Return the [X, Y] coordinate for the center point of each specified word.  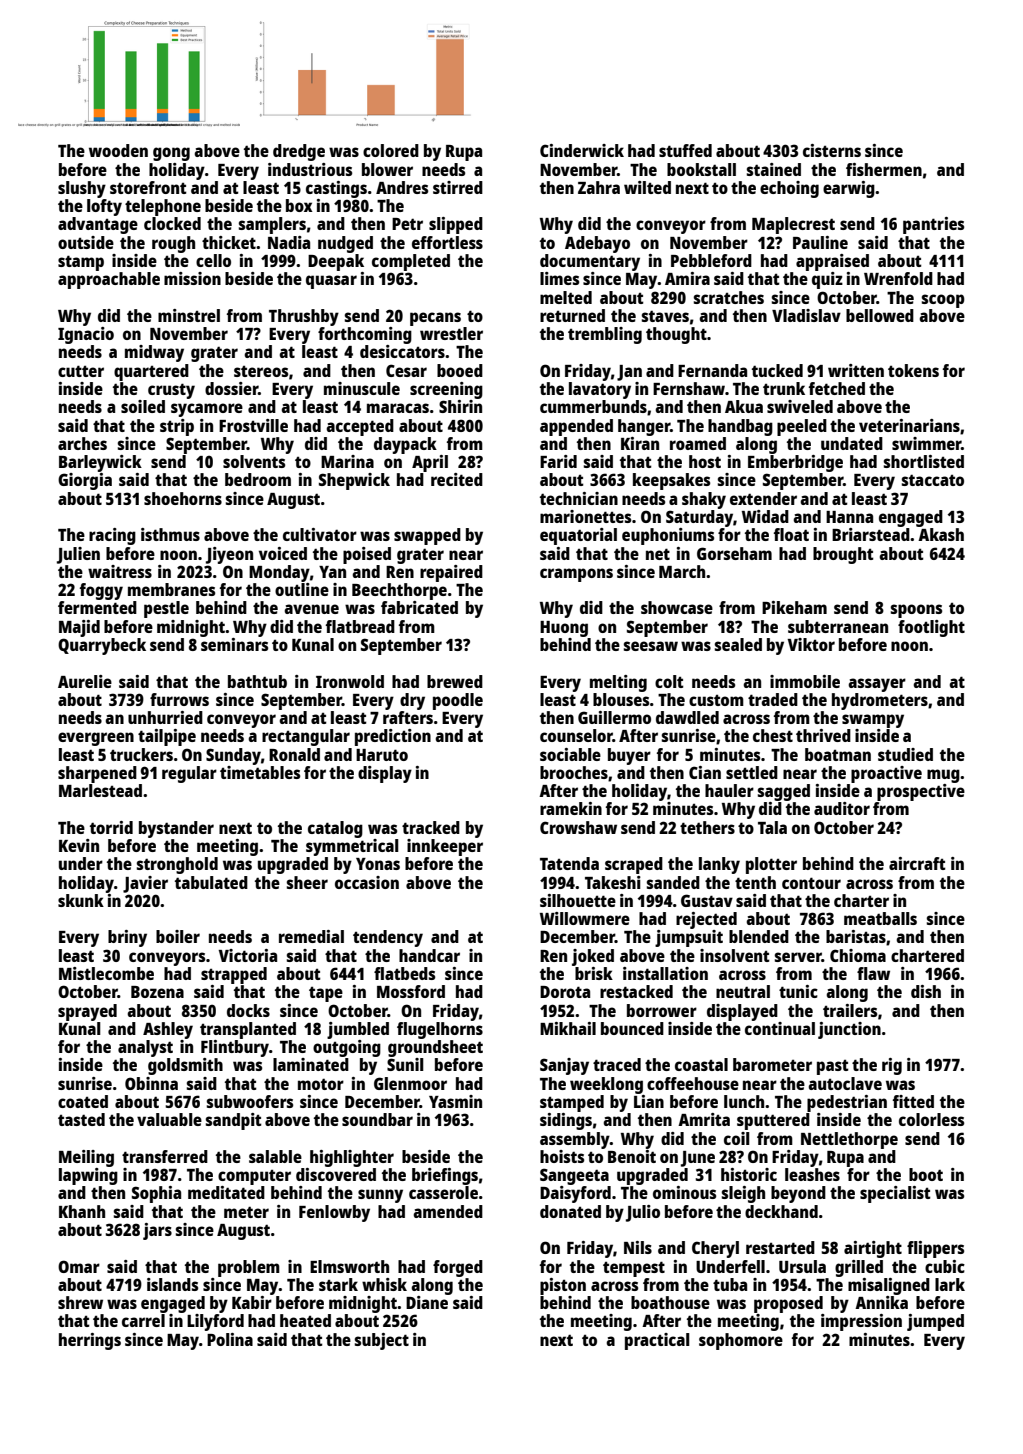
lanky [719, 865]
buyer [629, 756]
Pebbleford [711, 260]
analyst [145, 1048]
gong [171, 154]
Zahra [599, 187]
